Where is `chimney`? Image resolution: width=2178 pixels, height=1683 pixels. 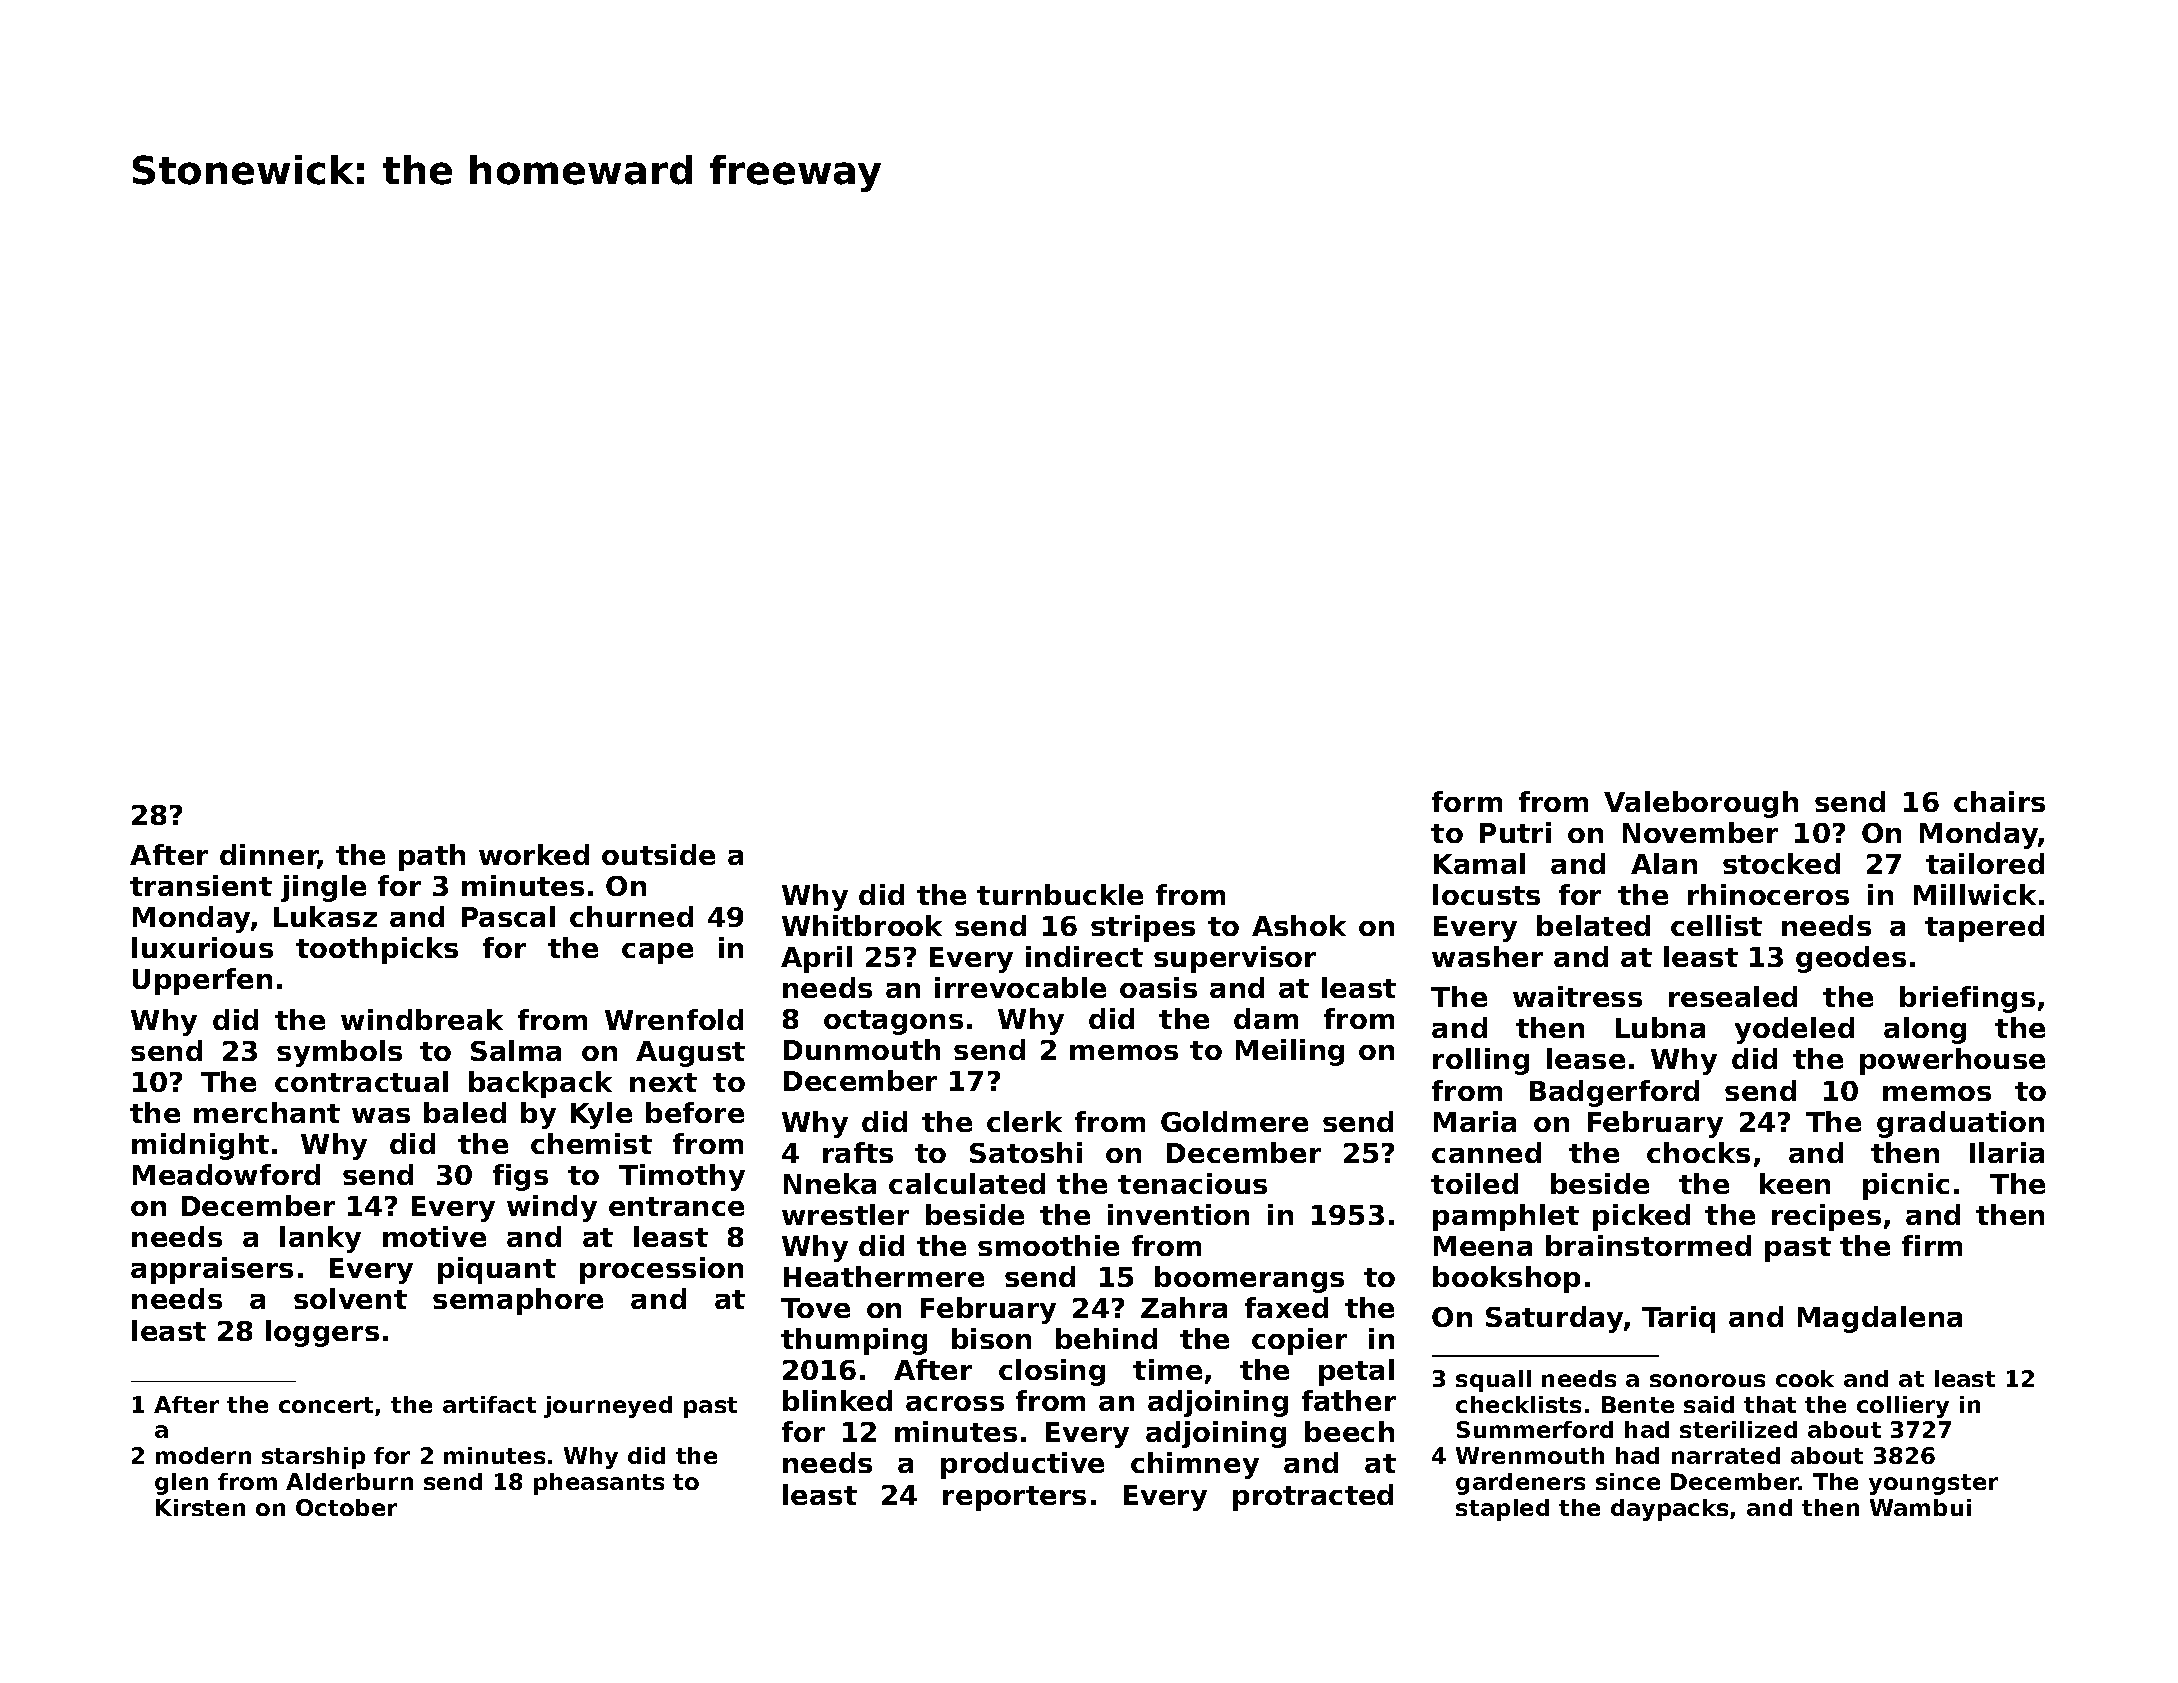 chimney is located at coordinates (1195, 1465).
